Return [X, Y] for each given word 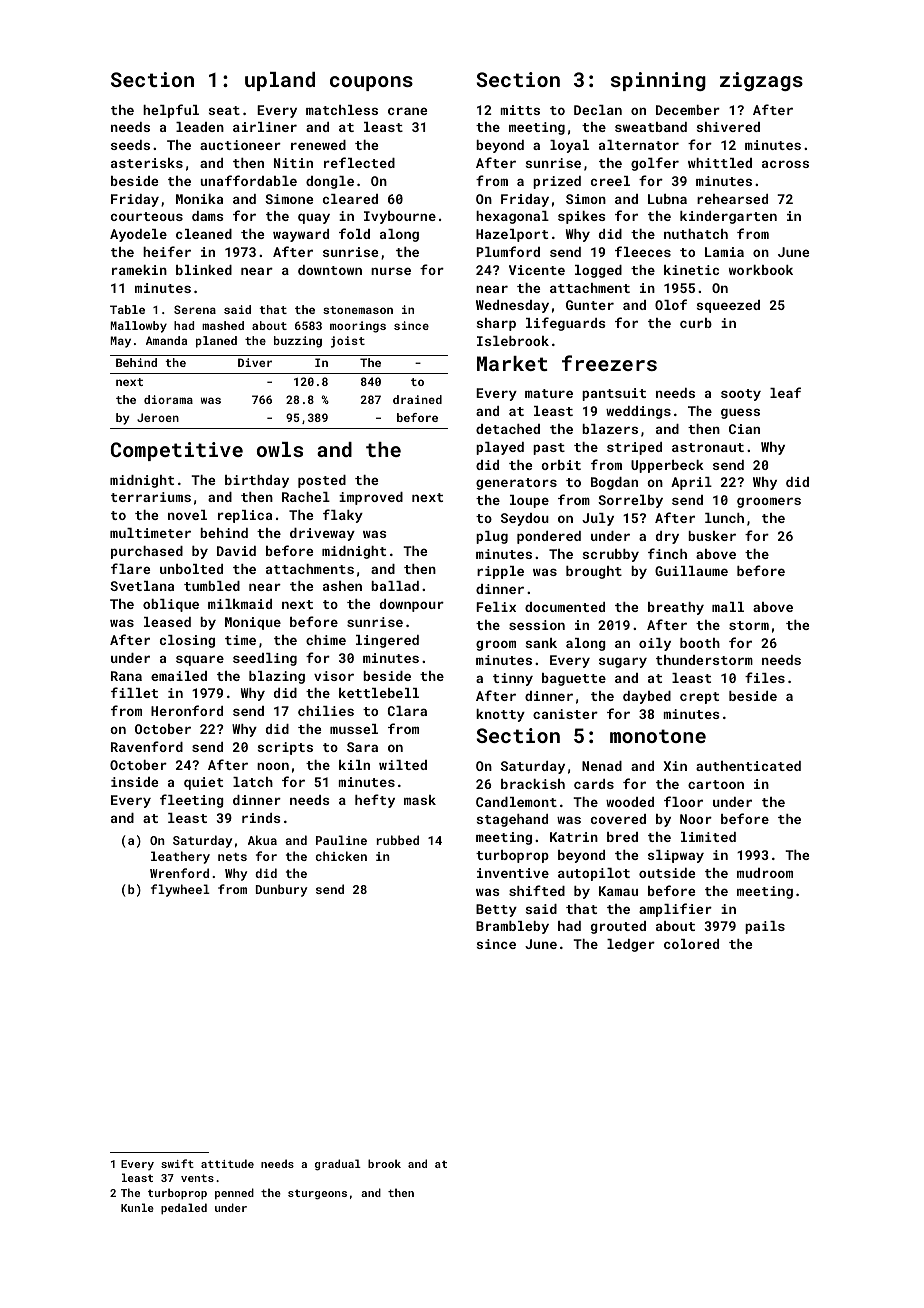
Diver [255, 362]
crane [407, 111]
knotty [500, 715]
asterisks [147, 163]
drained [417, 399]
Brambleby [512, 927]
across [785, 164]
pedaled [184, 1209]
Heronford [187, 710]
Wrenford [179, 873]
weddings [638, 412]
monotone [658, 736]
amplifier [675, 910]
